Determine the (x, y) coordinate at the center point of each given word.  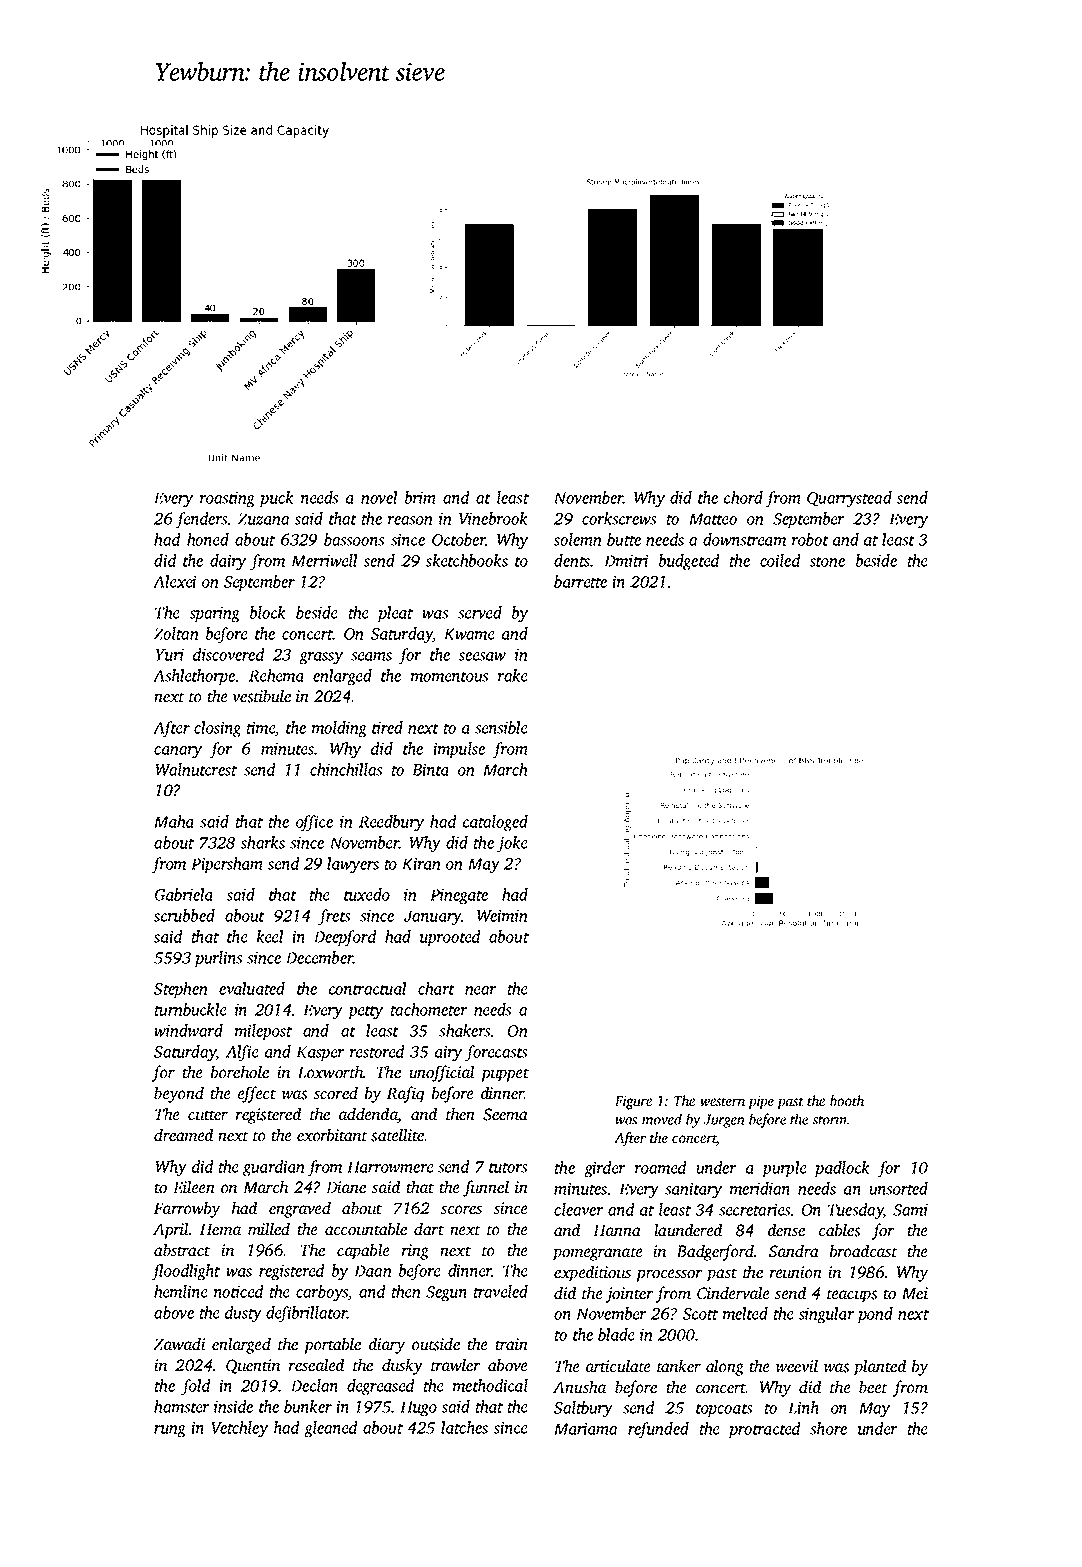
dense (786, 1230)
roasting (227, 500)
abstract (182, 1250)
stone (827, 562)
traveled (500, 1291)
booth (847, 1100)
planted (880, 1367)
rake (513, 675)
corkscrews (619, 518)
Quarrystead (849, 499)
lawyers (353, 865)
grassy (321, 658)
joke (512, 844)
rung (170, 1431)
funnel (486, 1188)
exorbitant (332, 1135)
